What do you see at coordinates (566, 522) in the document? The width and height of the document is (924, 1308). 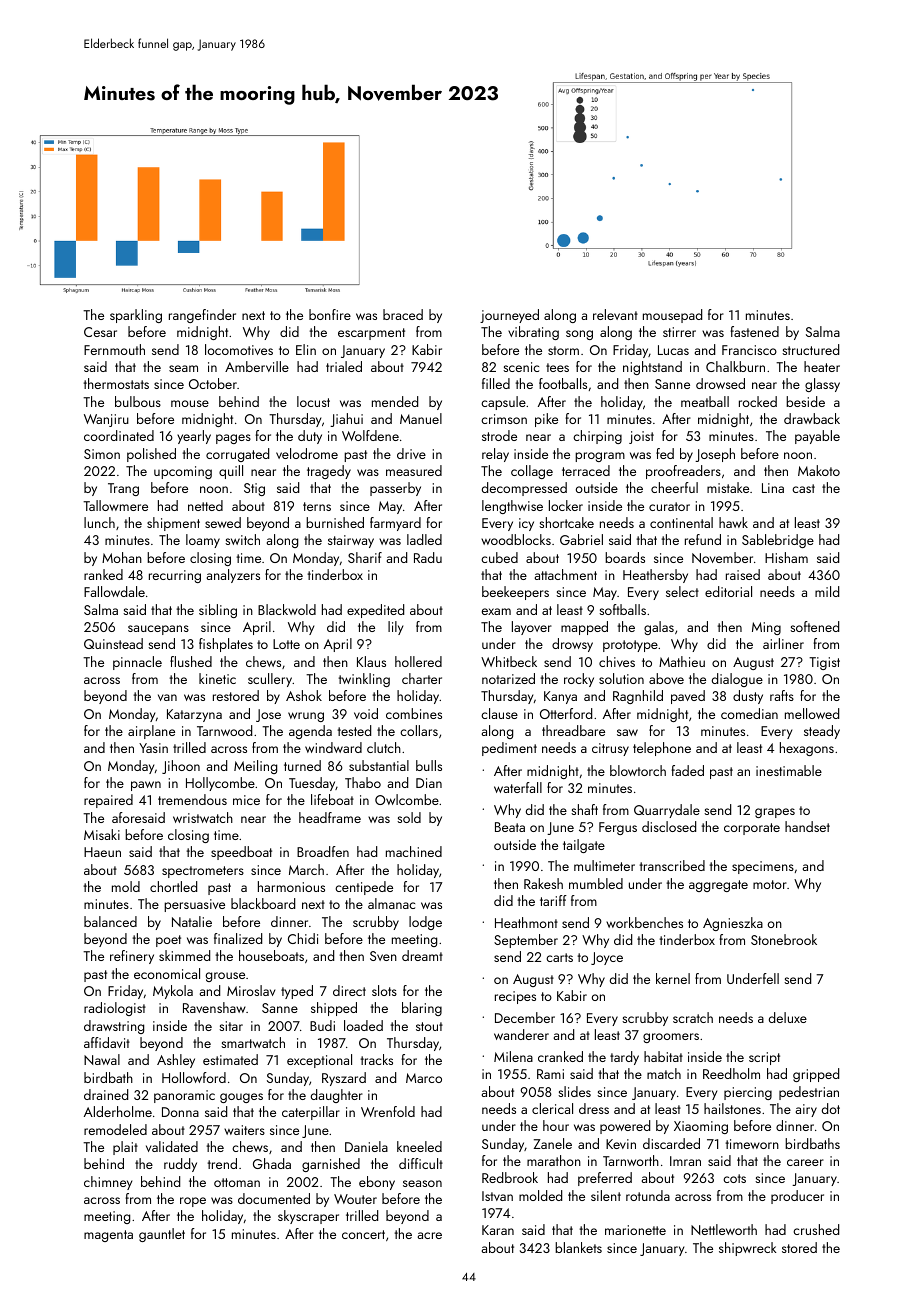 I see `shortcake` at bounding box center [566, 522].
